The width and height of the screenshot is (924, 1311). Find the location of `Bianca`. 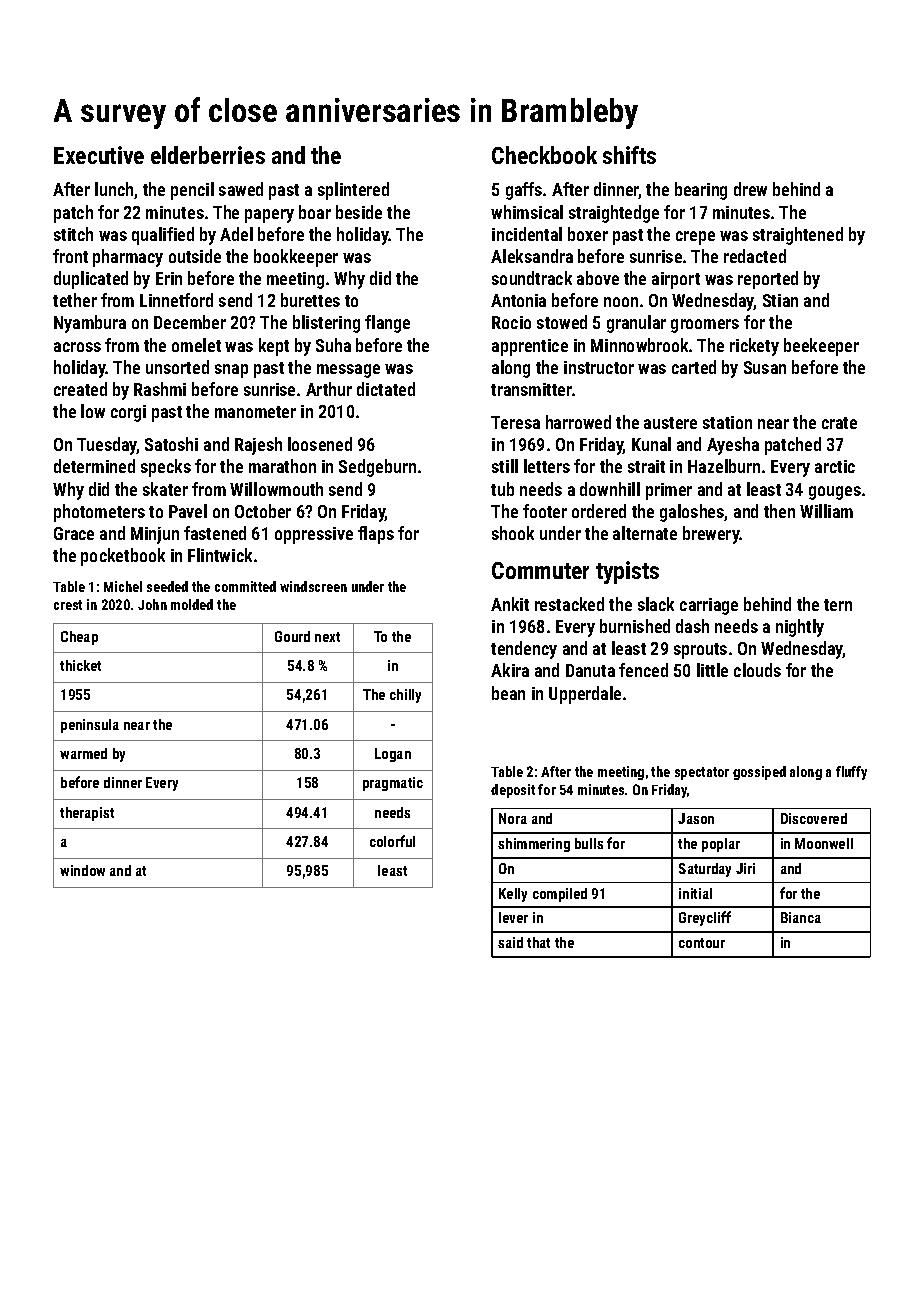

Bianca is located at coordinates (801, 917).
